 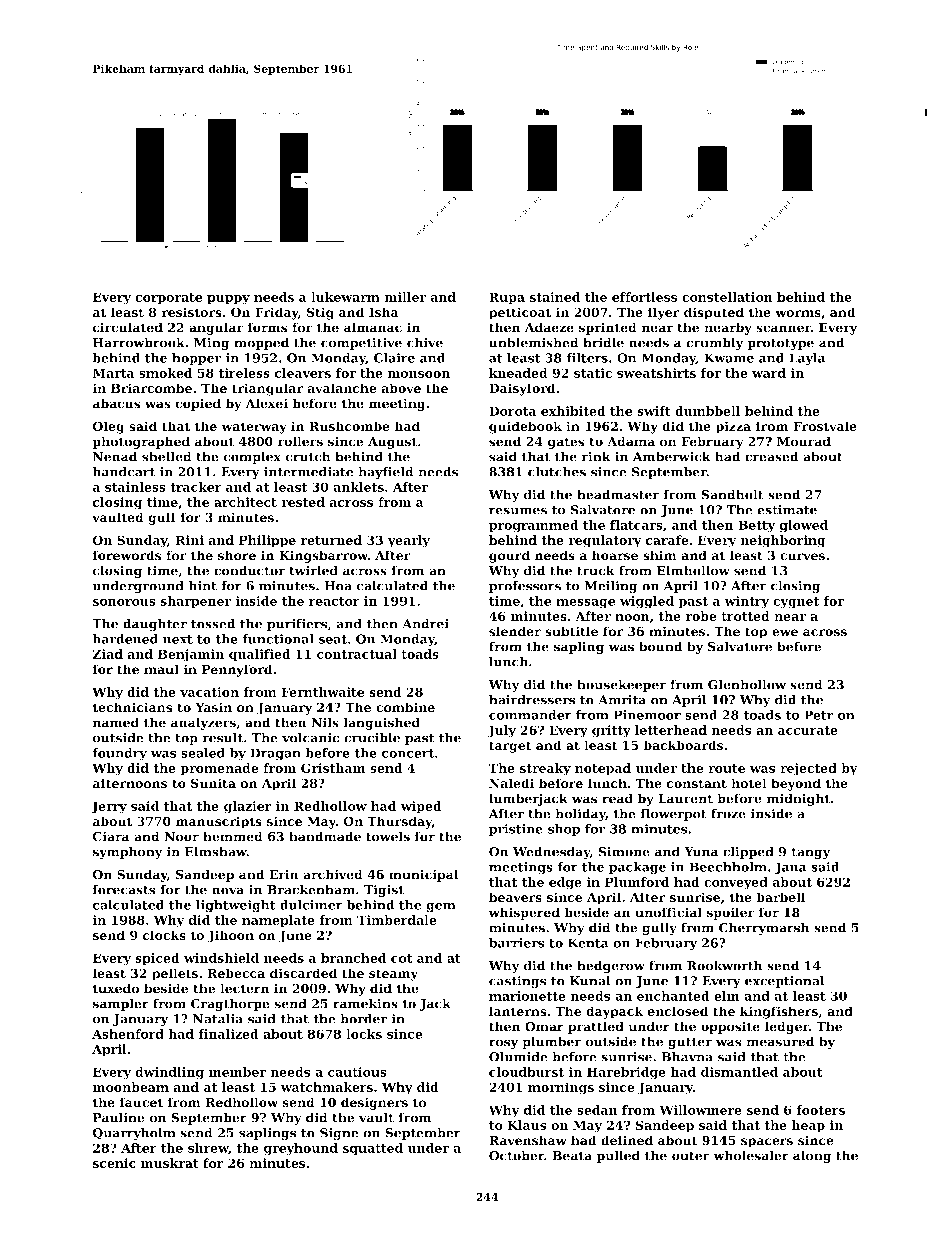 I want to click on functional, so click(x=278, y=639).
